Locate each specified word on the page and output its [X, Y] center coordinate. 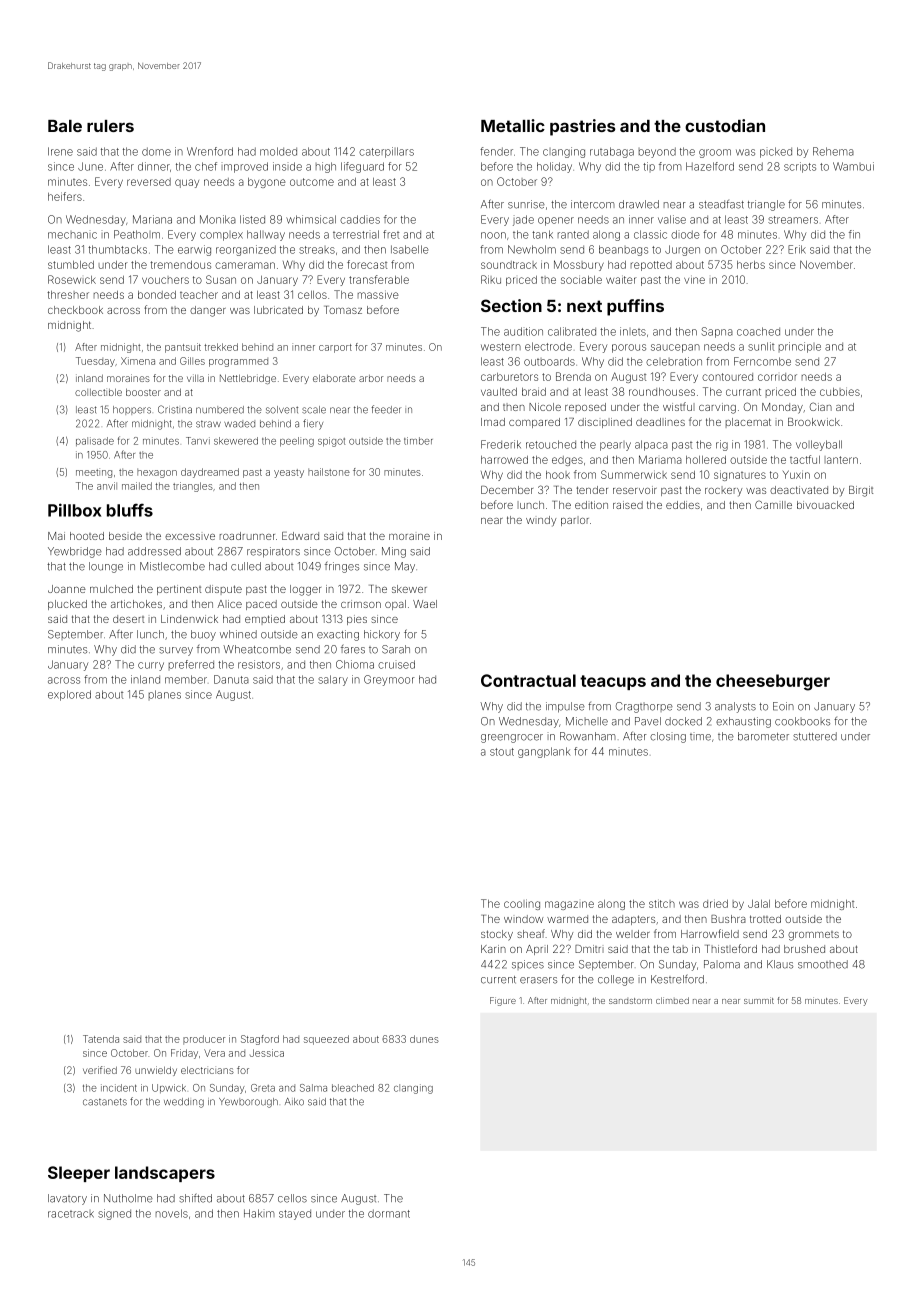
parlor [575, 521]
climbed [672, 1000]
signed [114, 1214]
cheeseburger [773, 682]
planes [165, 695]
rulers [110, 126]
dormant [389, 1213]
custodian [725, 125]
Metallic [513, 125]
